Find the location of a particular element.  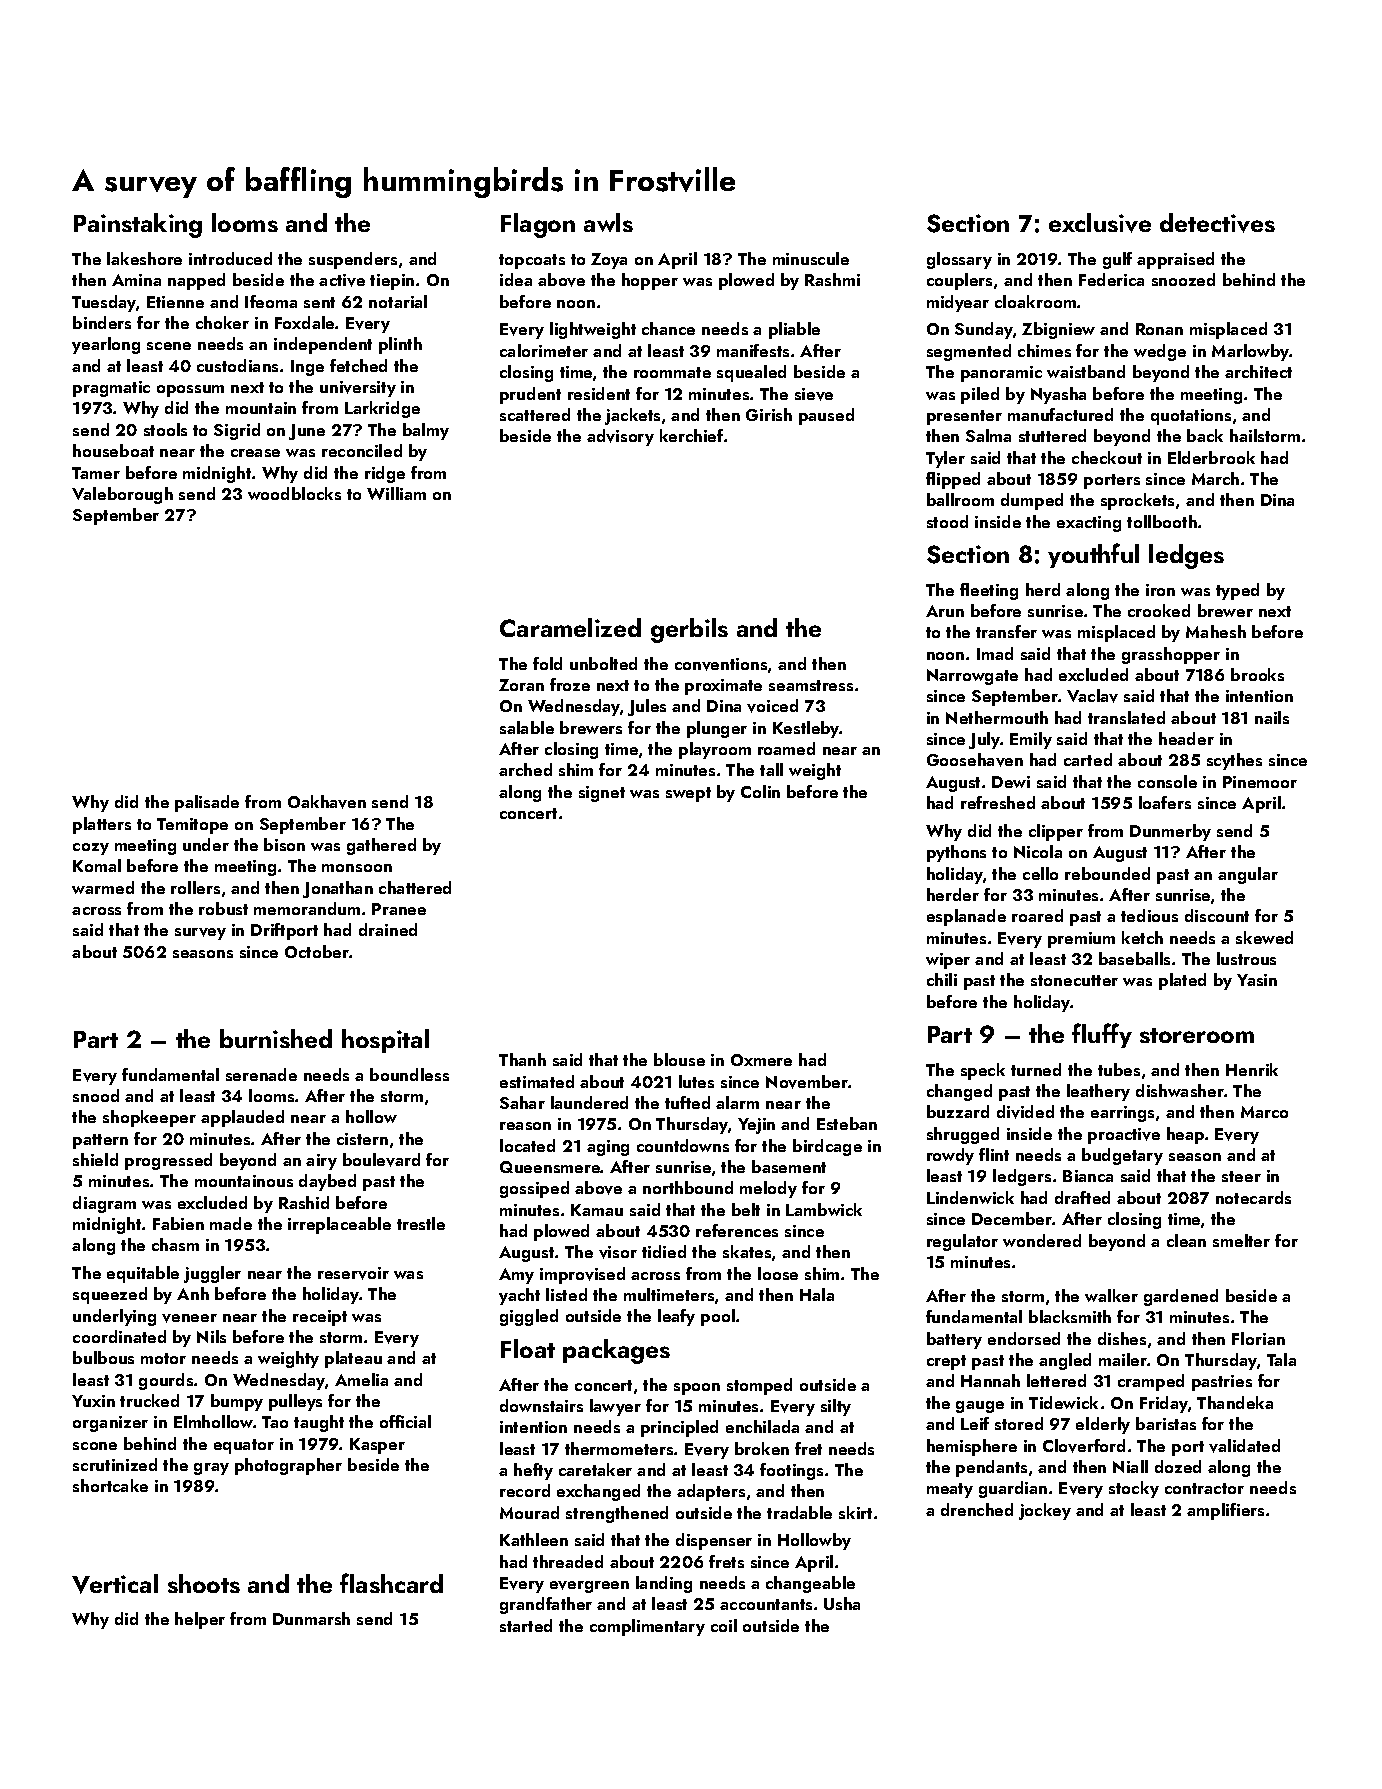

reservoir is located at coordinates (353, 1273).
